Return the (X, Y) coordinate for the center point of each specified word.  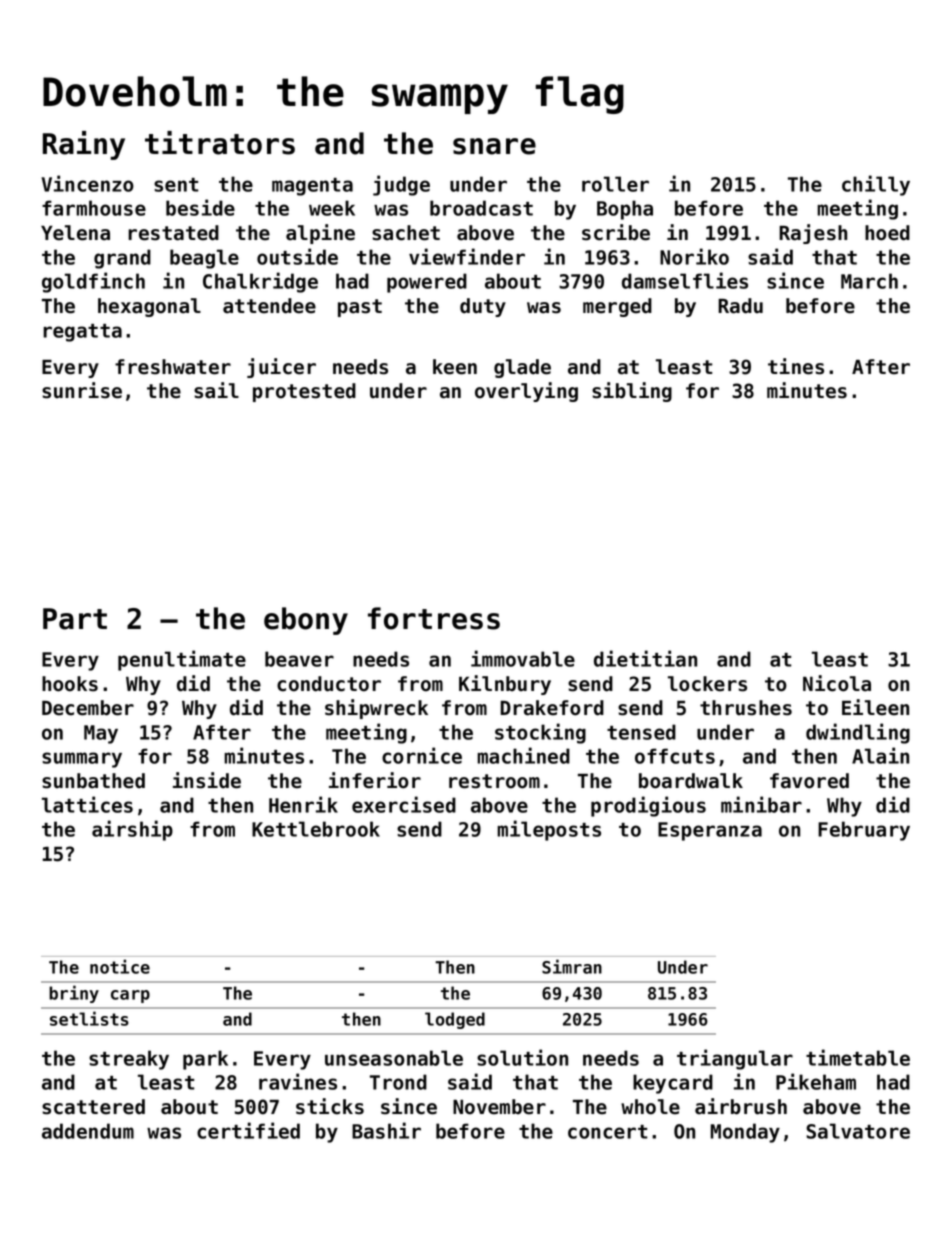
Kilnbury (505, 685)
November (499, 1107)
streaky (129, 1060)
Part (75, 619)
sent (176, 185)
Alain (880, 755)
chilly (876, 185)
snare (494, 146)
